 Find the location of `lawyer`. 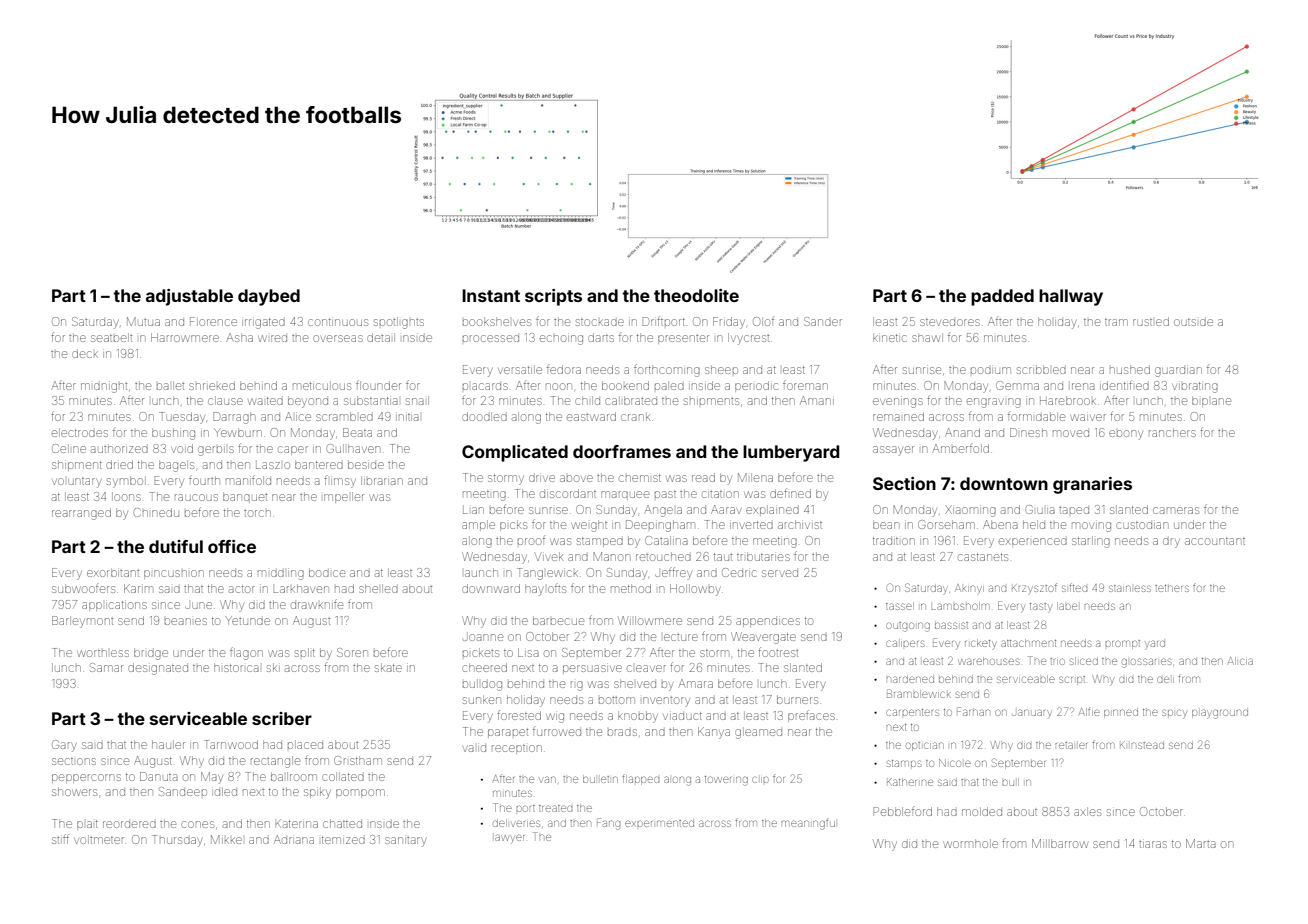

lawyer is located at coordinates (510, 838).
